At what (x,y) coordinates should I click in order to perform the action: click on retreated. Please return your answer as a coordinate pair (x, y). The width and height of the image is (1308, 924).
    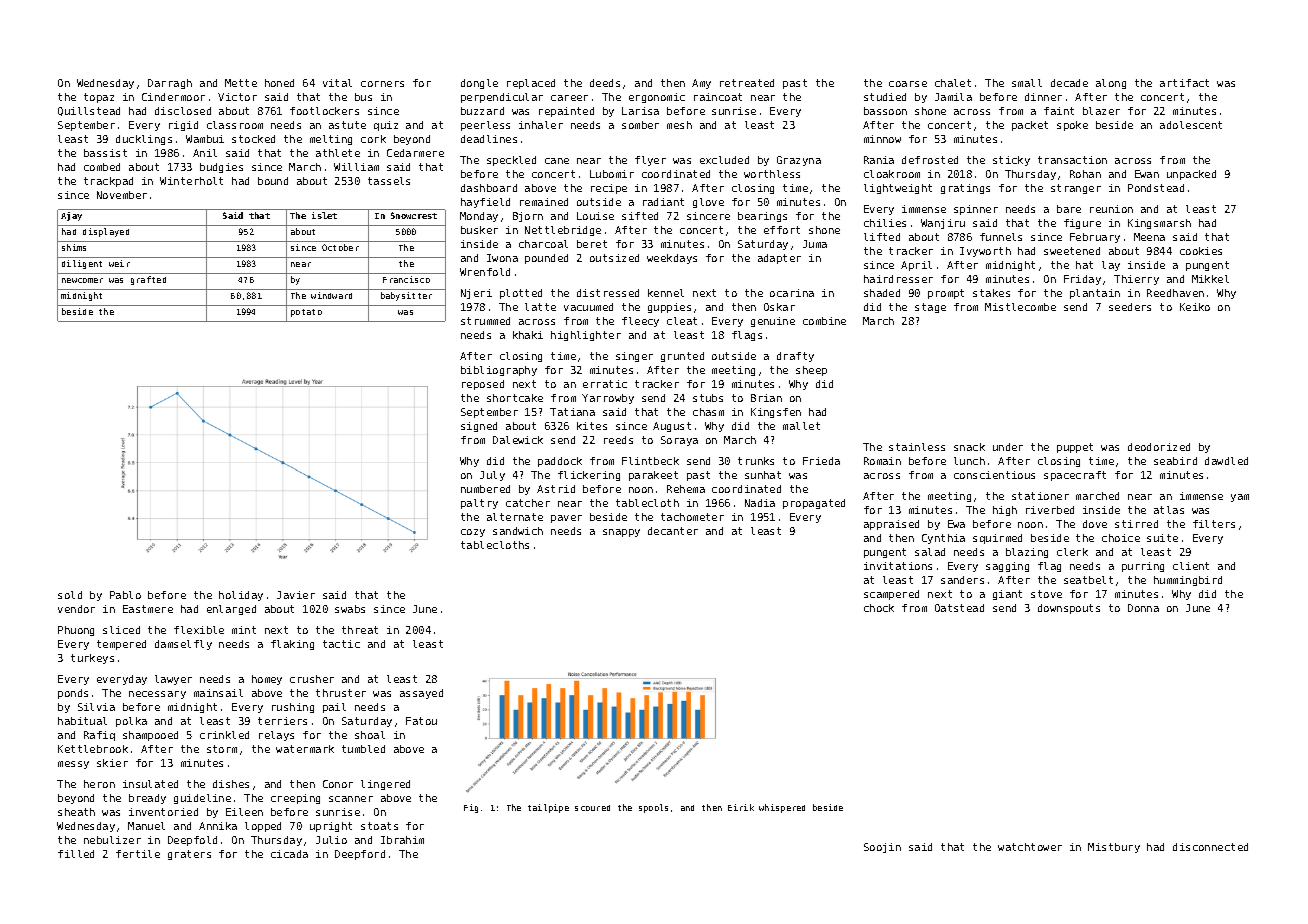
    Looking at the image, I should click on (747, 83).
